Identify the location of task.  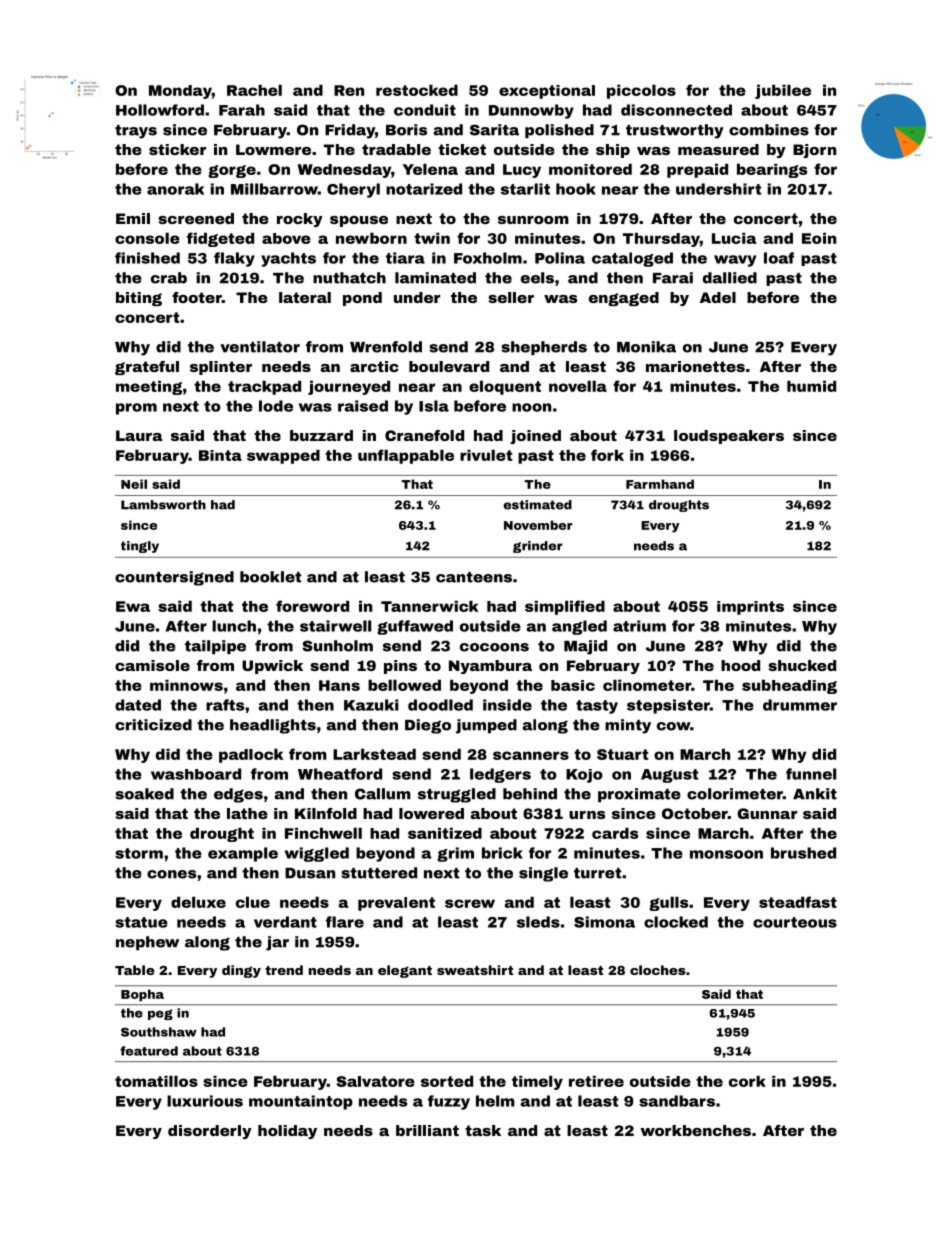
(483, 1130).
